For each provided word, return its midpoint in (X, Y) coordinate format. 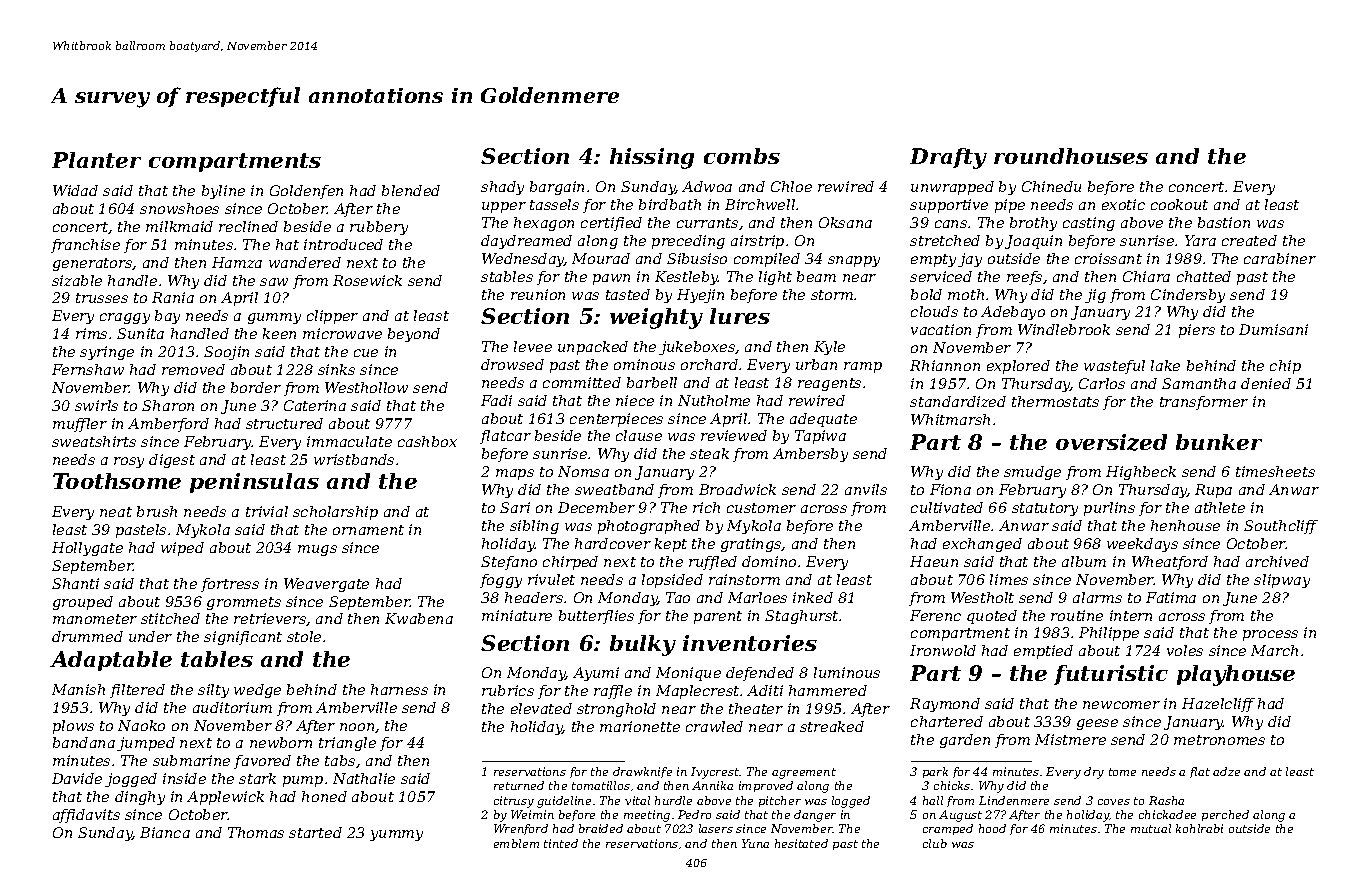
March (1274, 650)
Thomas (256, 832)
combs (742, 156)
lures (740, 316)
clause (639, 435)
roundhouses (1071, 156)
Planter (96, 160)
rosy (129, 462)
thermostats (1055, 401)
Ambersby (810, 455)
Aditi (765, 690)
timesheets (1275, 471)
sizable (77, 280)
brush (157, 511)
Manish (78, 689)
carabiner (1280, 258)
